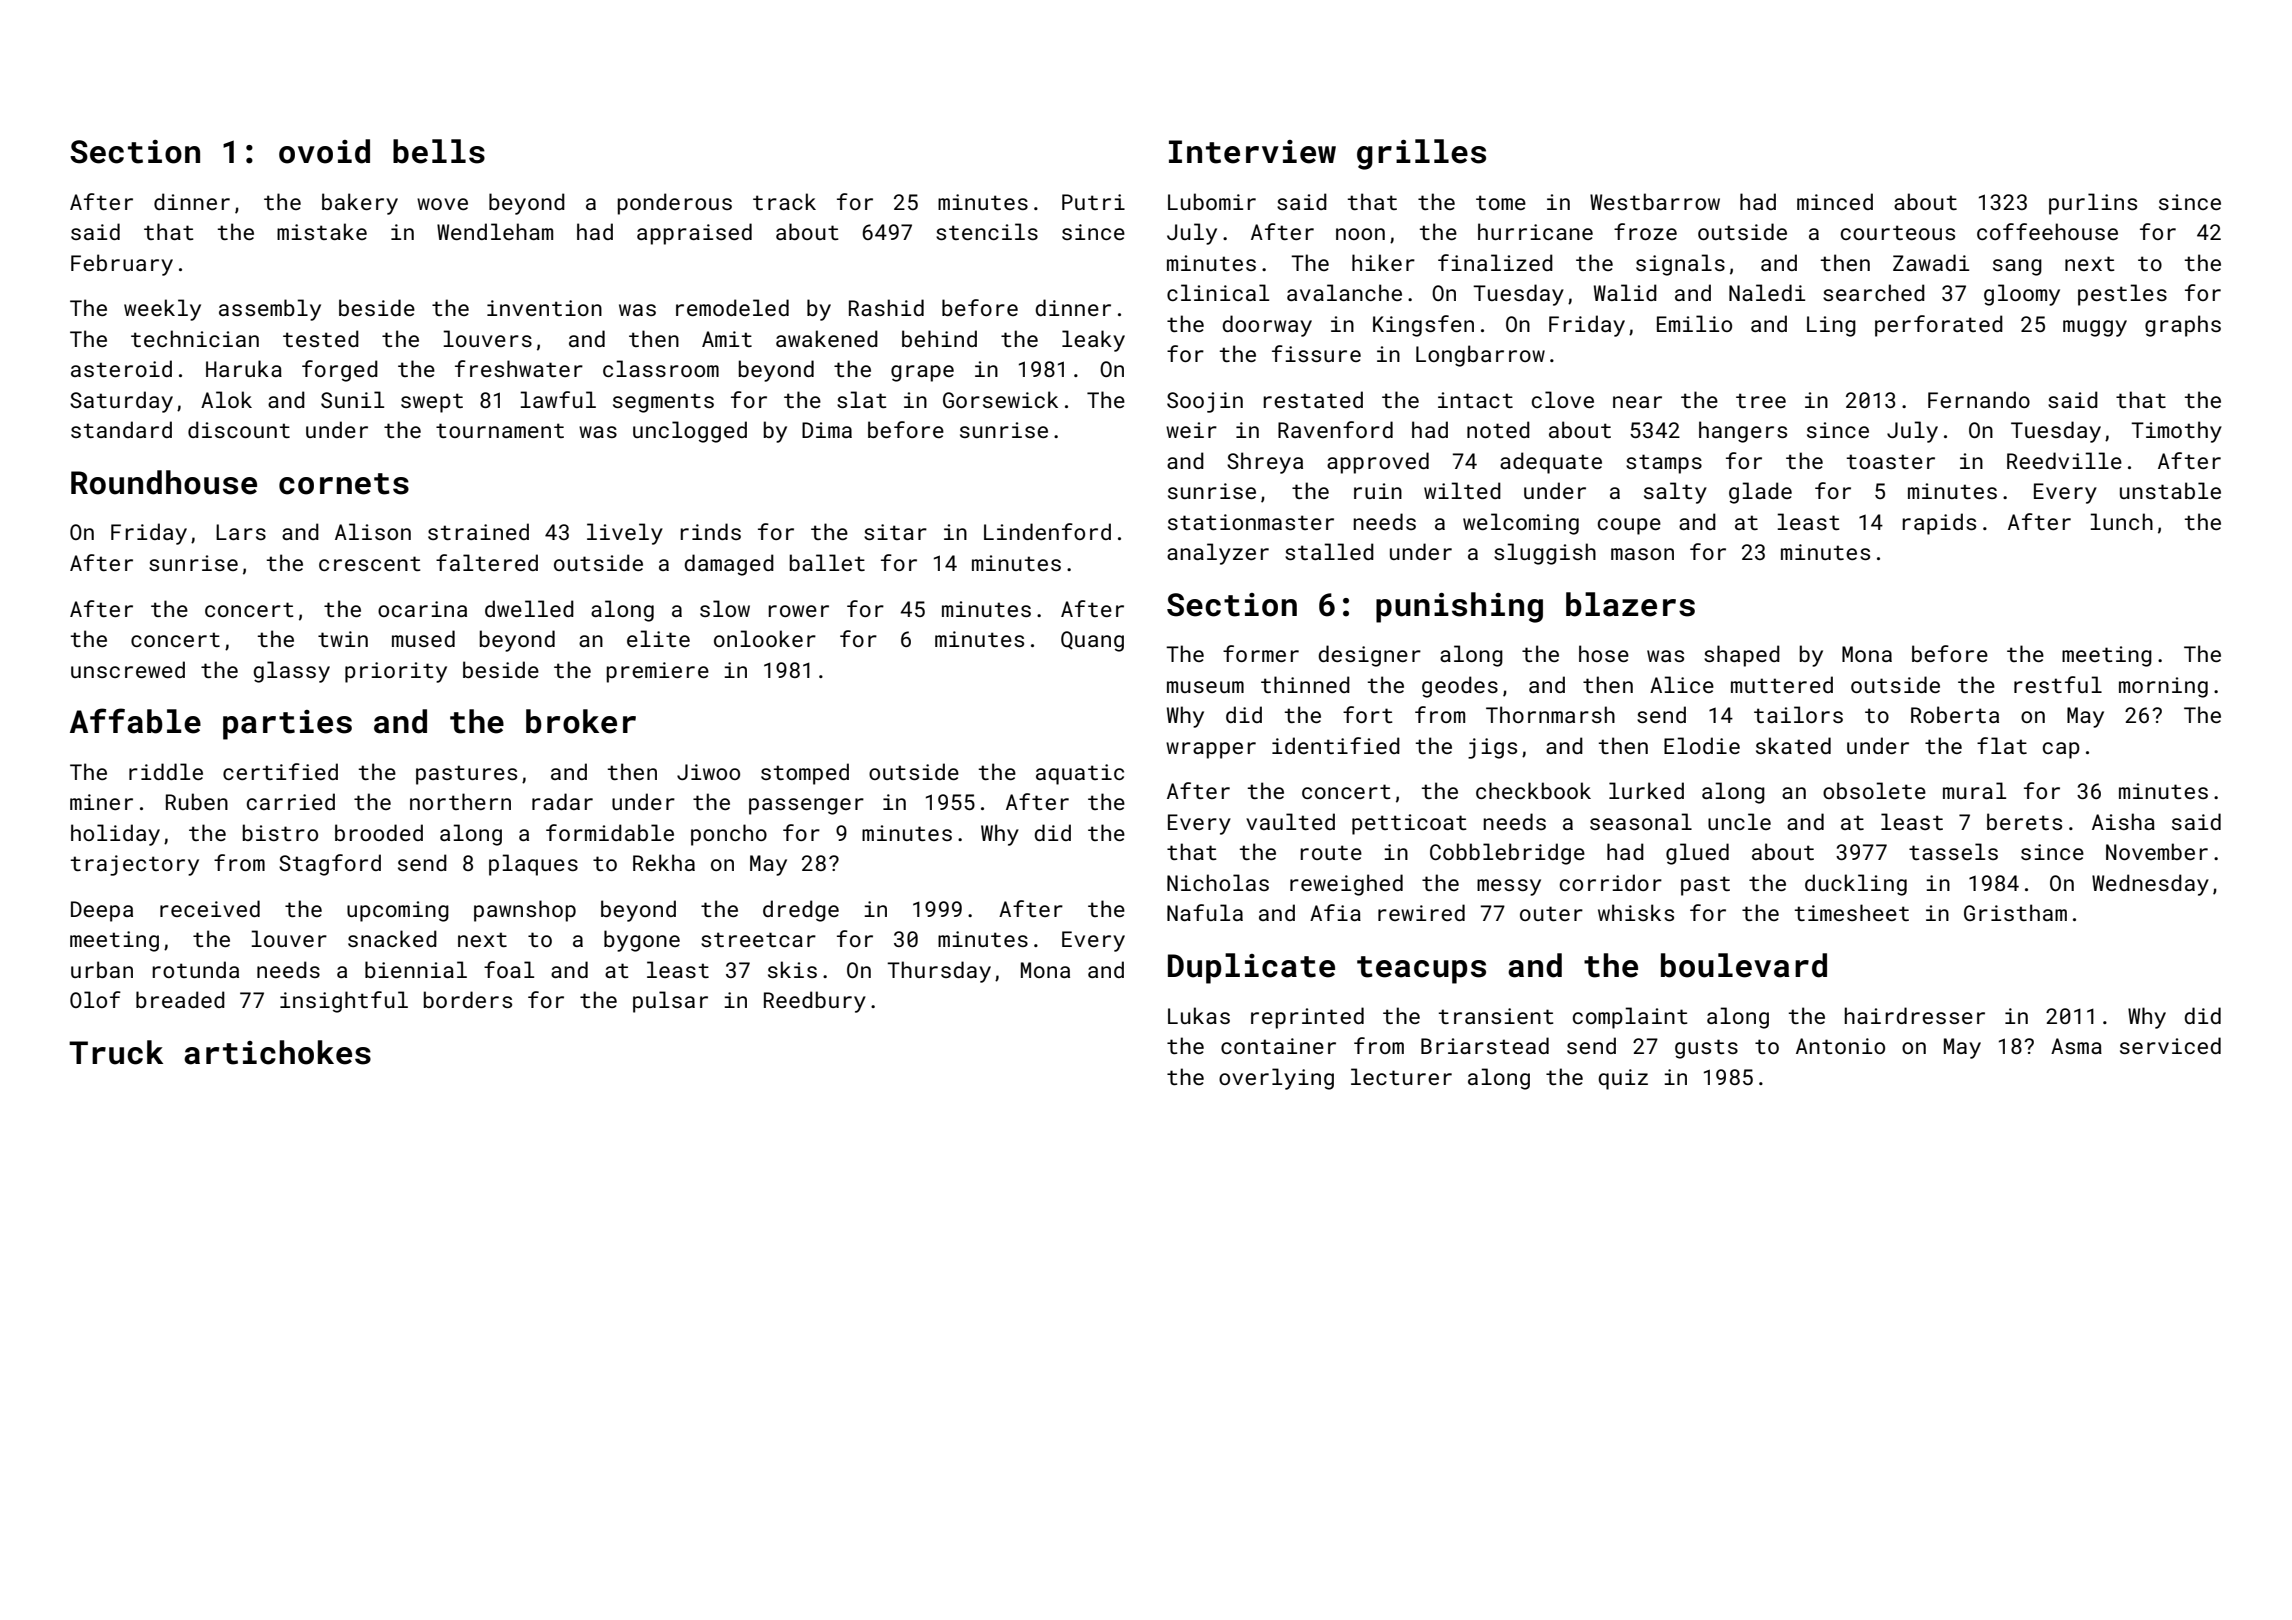  I want to click on ovoid, so click(324, 151).
